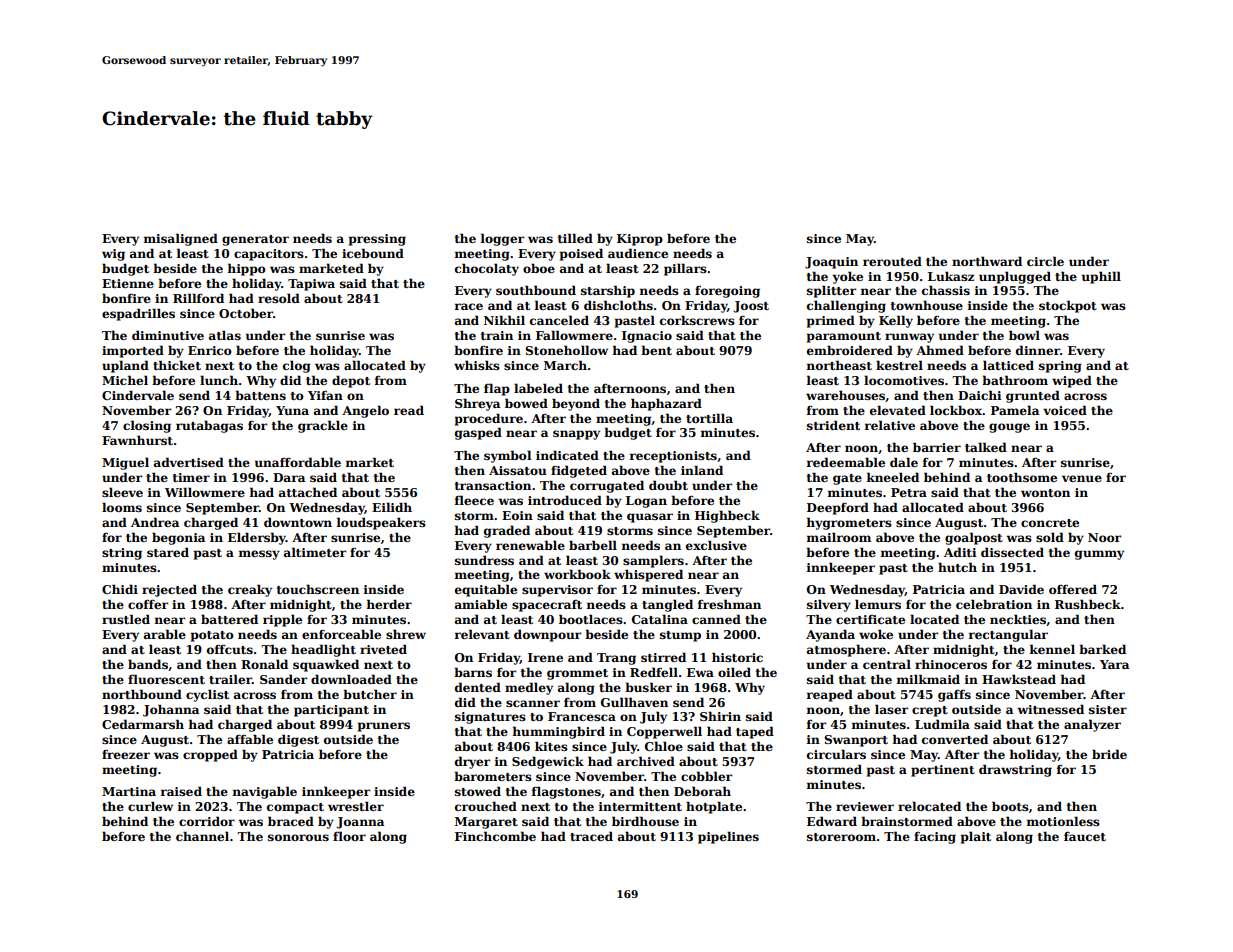  I want to click on Etienne, so click(128, 283).
